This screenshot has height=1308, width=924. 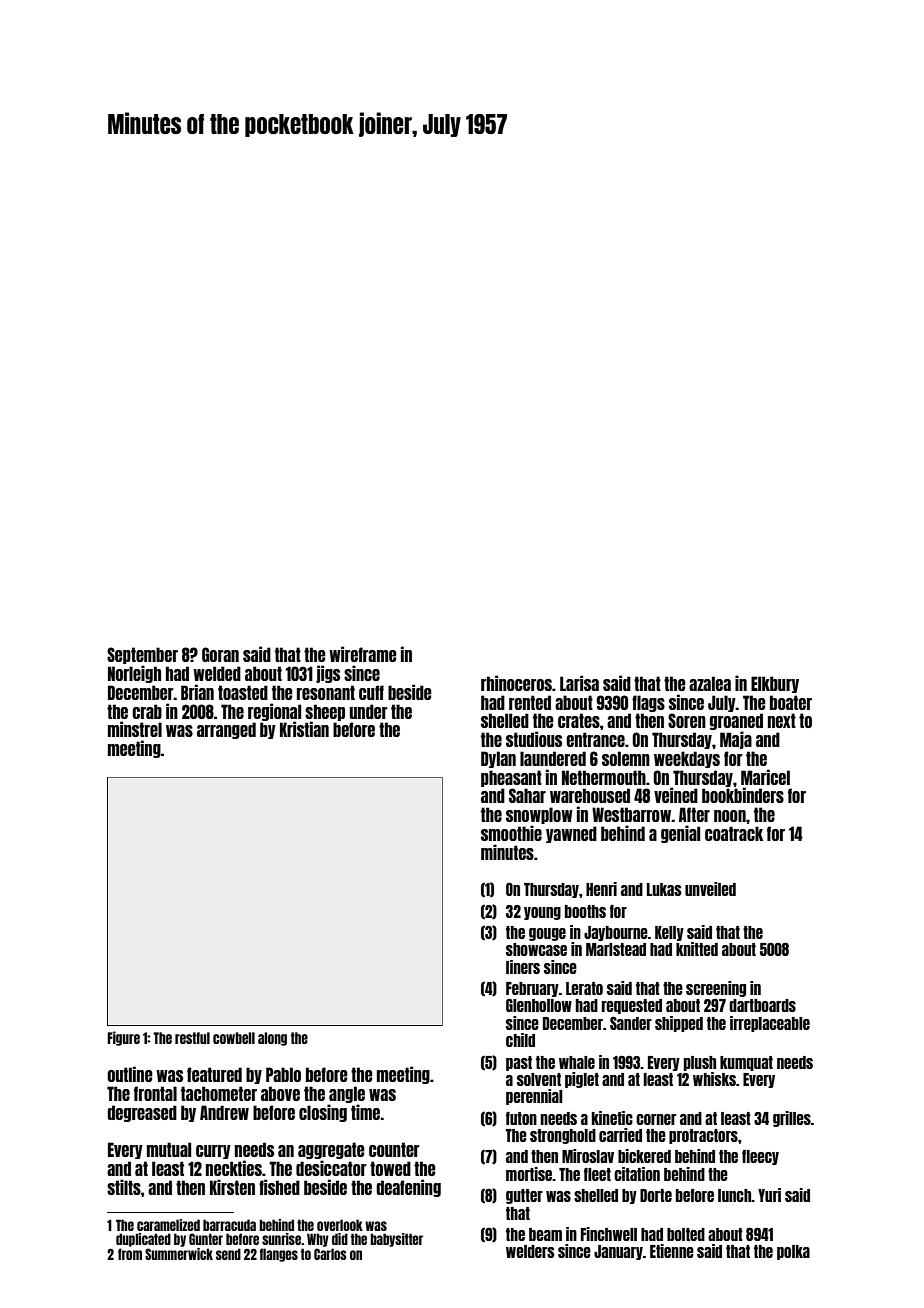 What do you see at coordinates (142, 1113) in the screenshot?
I see `degreased` at bounding box center [142, 1113].
